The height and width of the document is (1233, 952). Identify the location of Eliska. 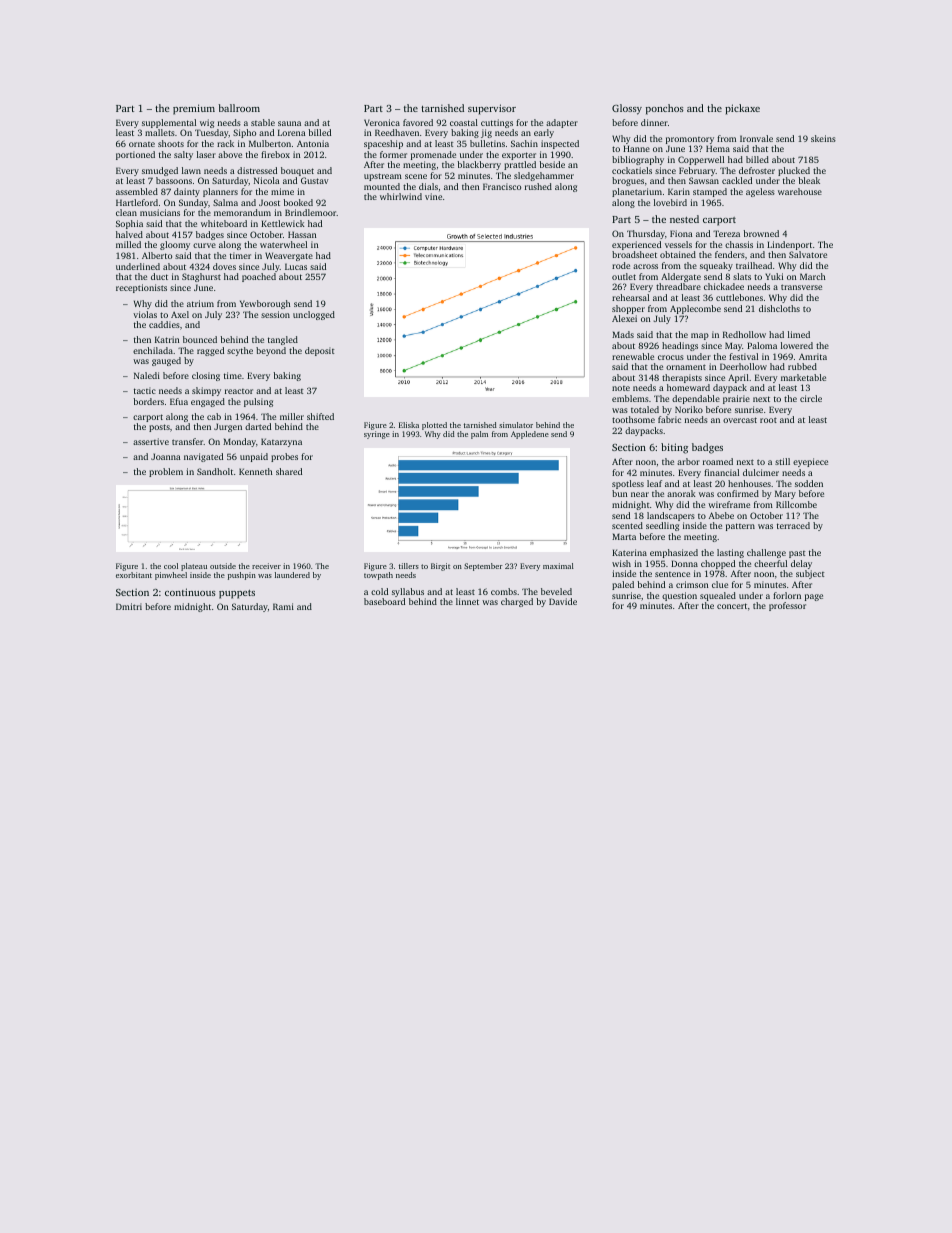
(409, 425).
